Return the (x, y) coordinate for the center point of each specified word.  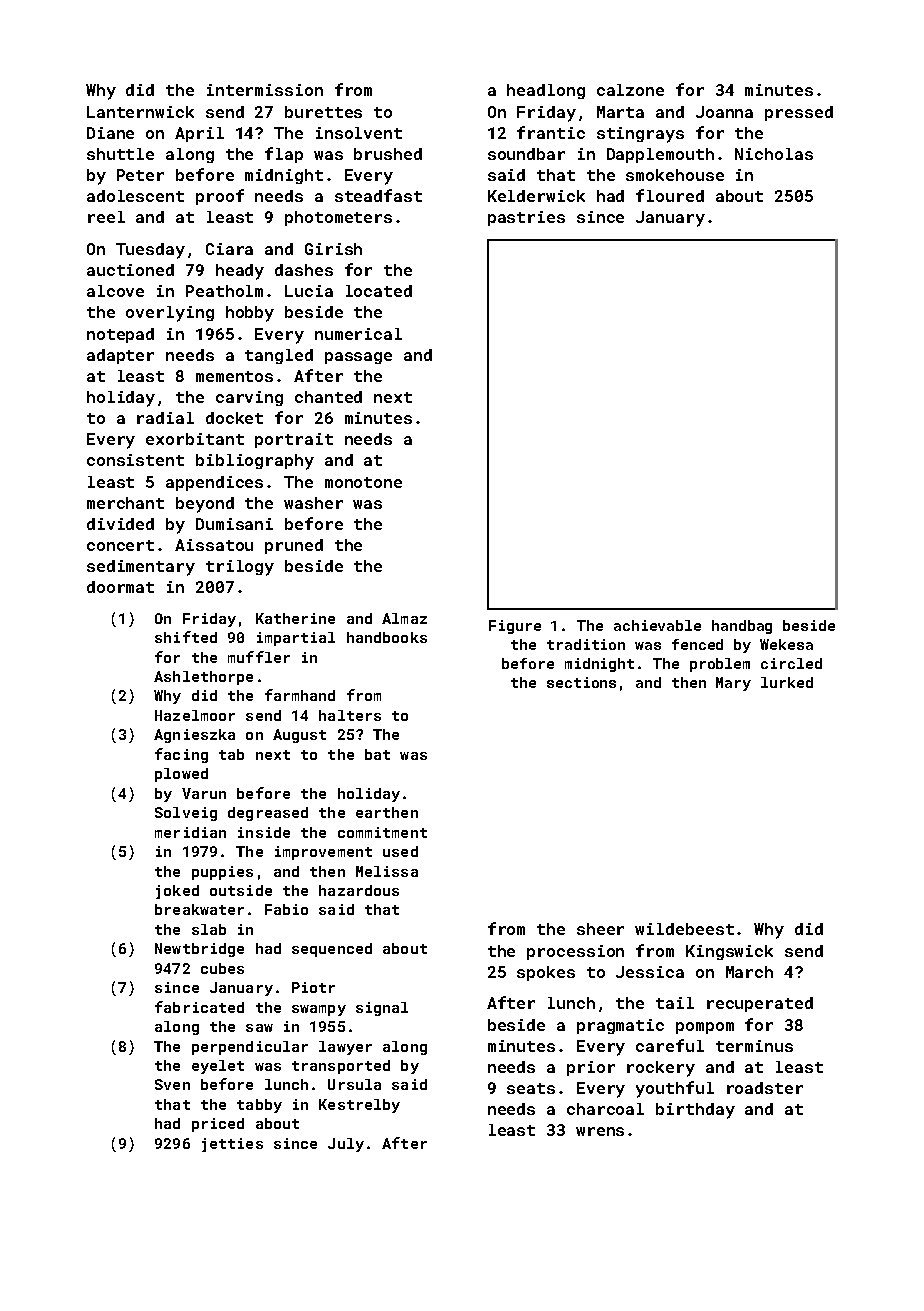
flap (284, 155)
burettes (323, 112)
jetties (232, 1145)
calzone (630, 90)
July (346, 1145)
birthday (695, 1111)
